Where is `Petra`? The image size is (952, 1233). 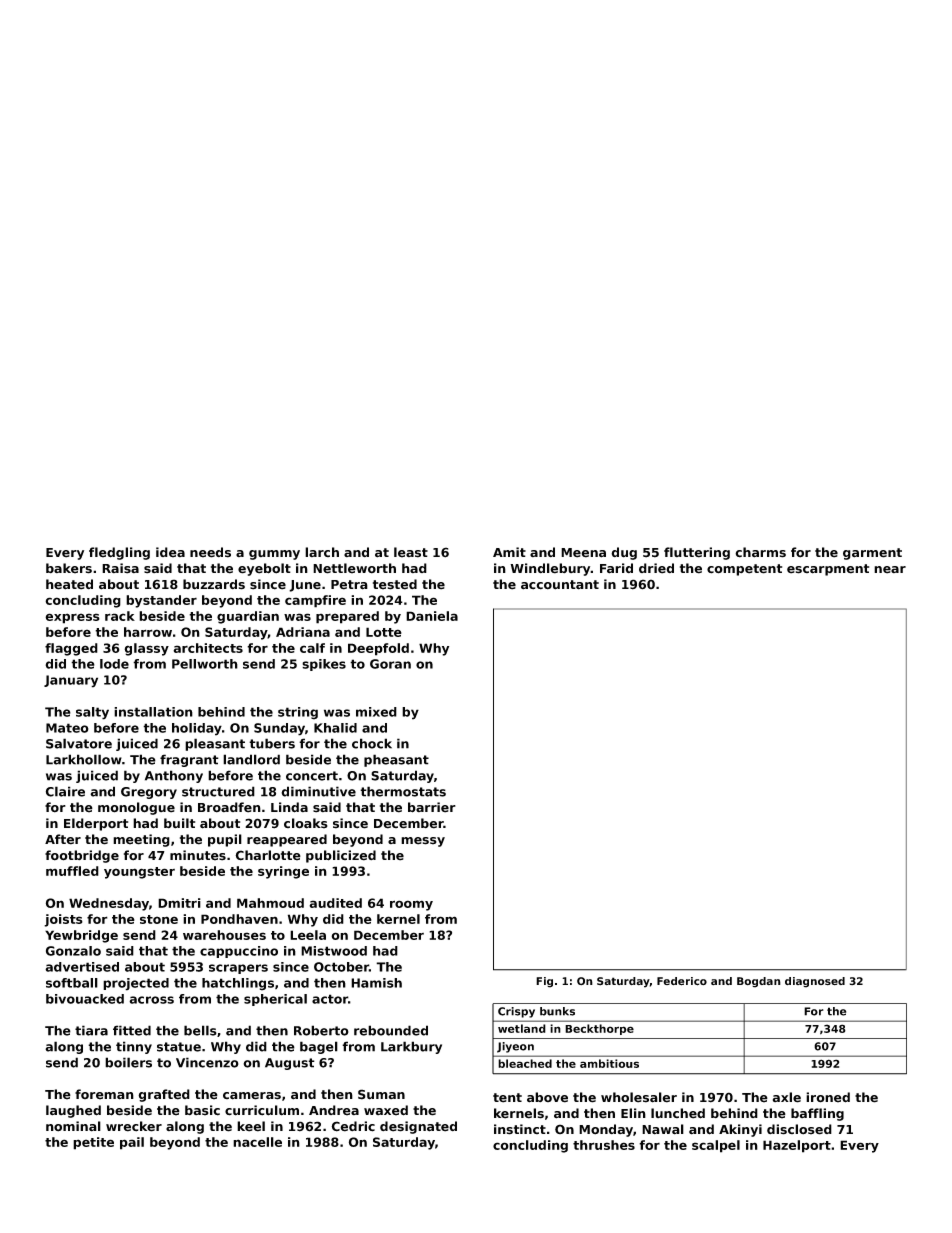 Petra is located at coordinates (349, 585).
